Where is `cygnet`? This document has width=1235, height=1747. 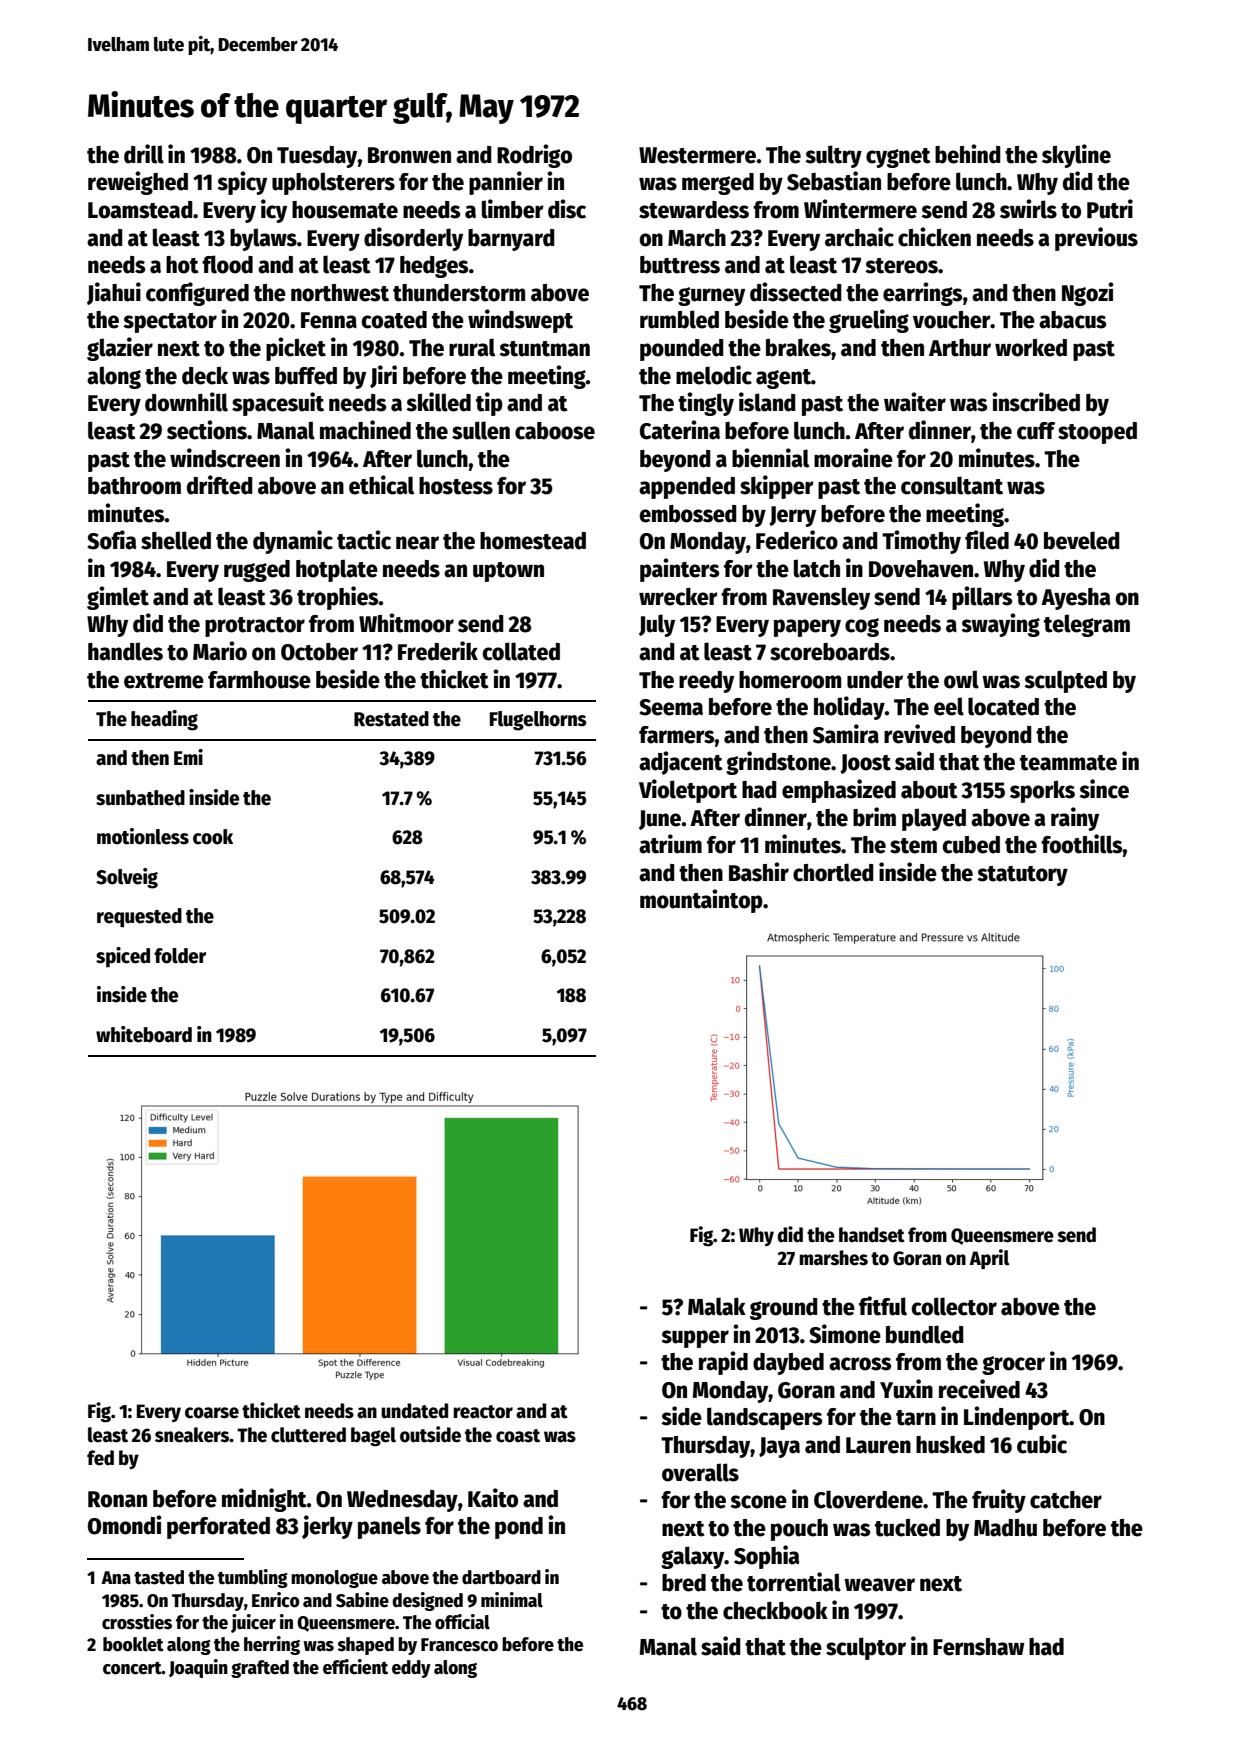
cygnet is located at coordinates (898, 158).
